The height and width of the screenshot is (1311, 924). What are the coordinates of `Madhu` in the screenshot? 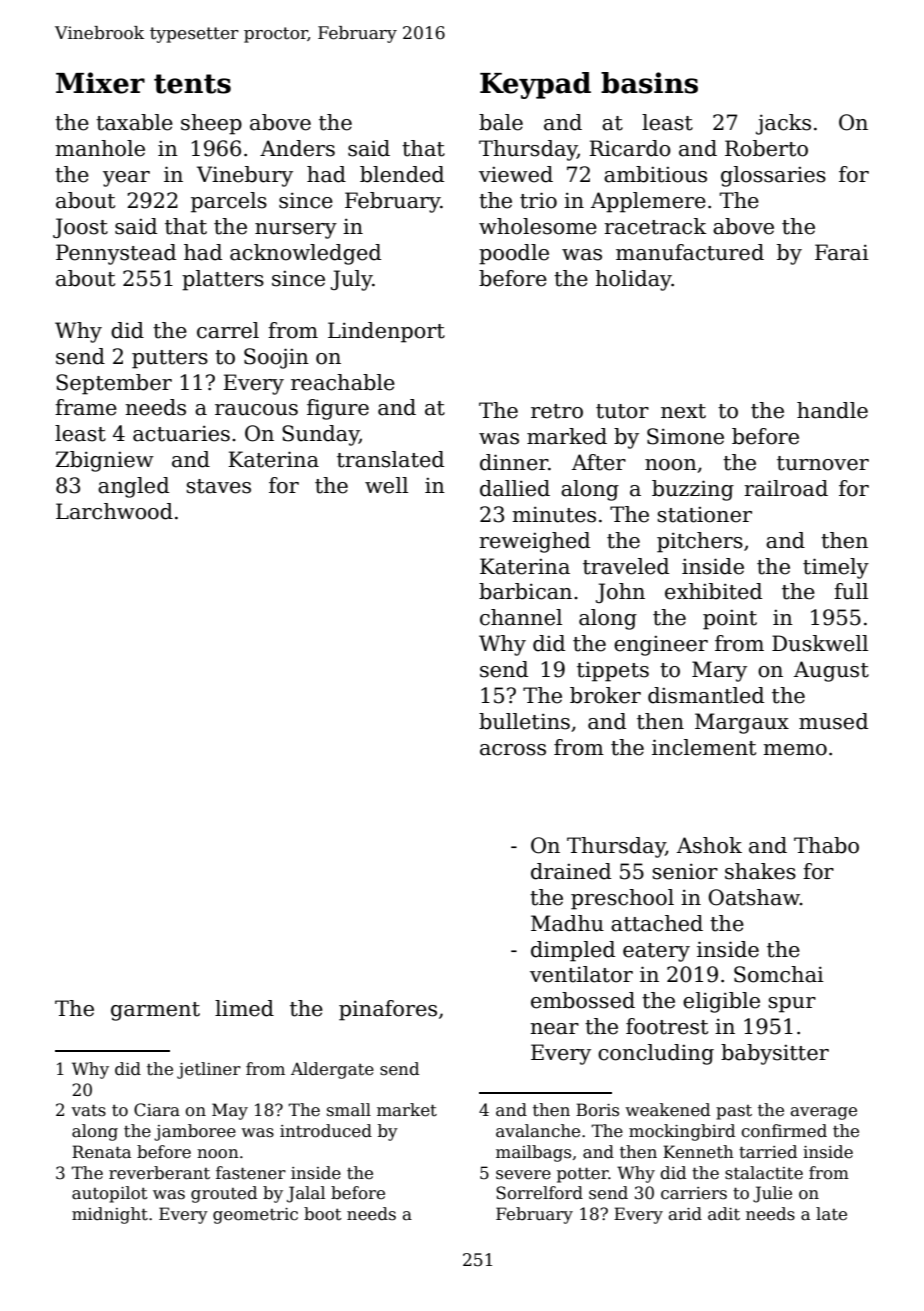 It's located at (567, 923).
